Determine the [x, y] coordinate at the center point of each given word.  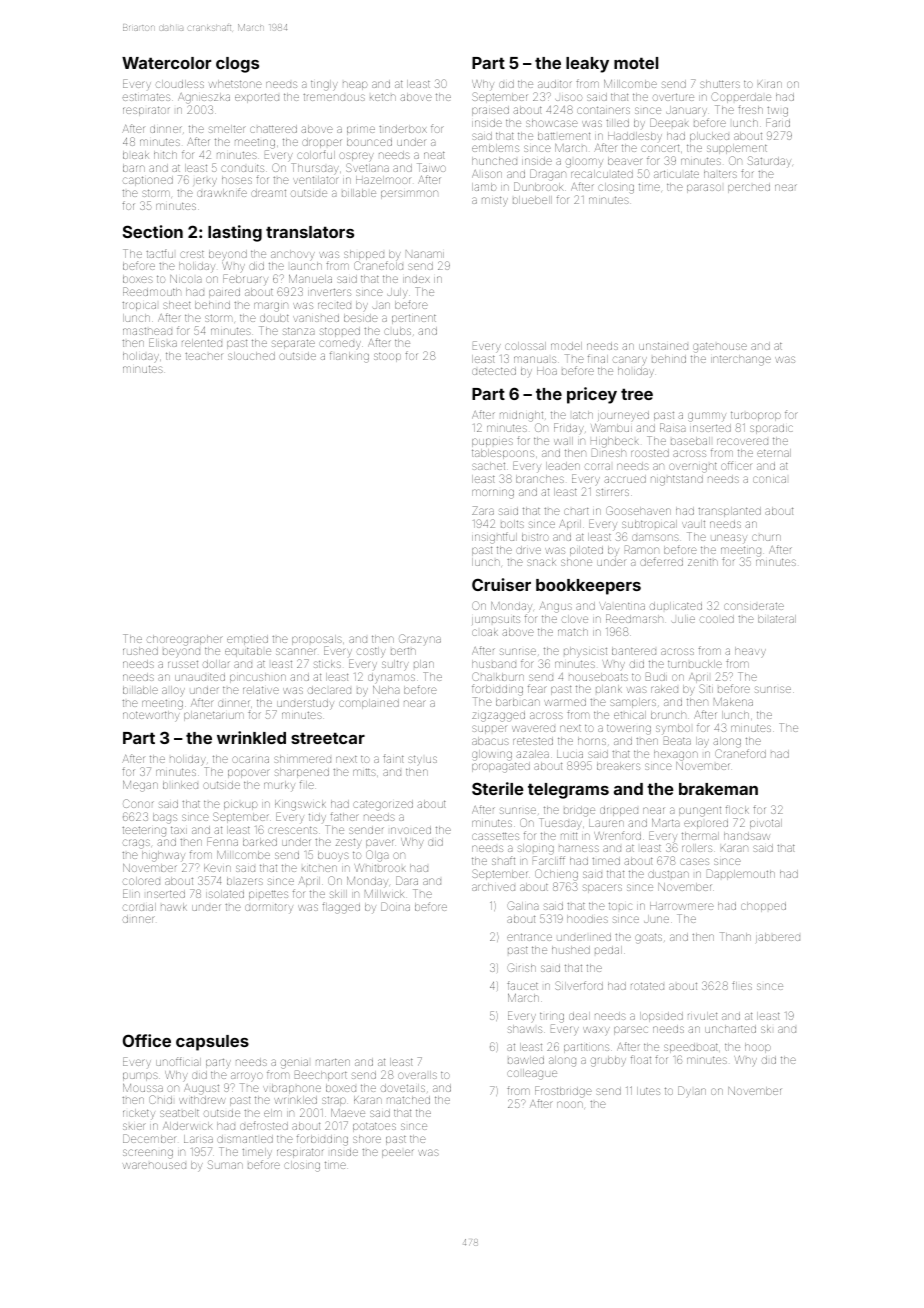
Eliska [163, 342]
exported [257, 98]
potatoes [374, 1127]
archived [493, 887]
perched [749, 188]
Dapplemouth [741, 874]
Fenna [222, 841]
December [149, 1138]
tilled [617, 123]
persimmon [409, 194]
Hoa [547, 371]
